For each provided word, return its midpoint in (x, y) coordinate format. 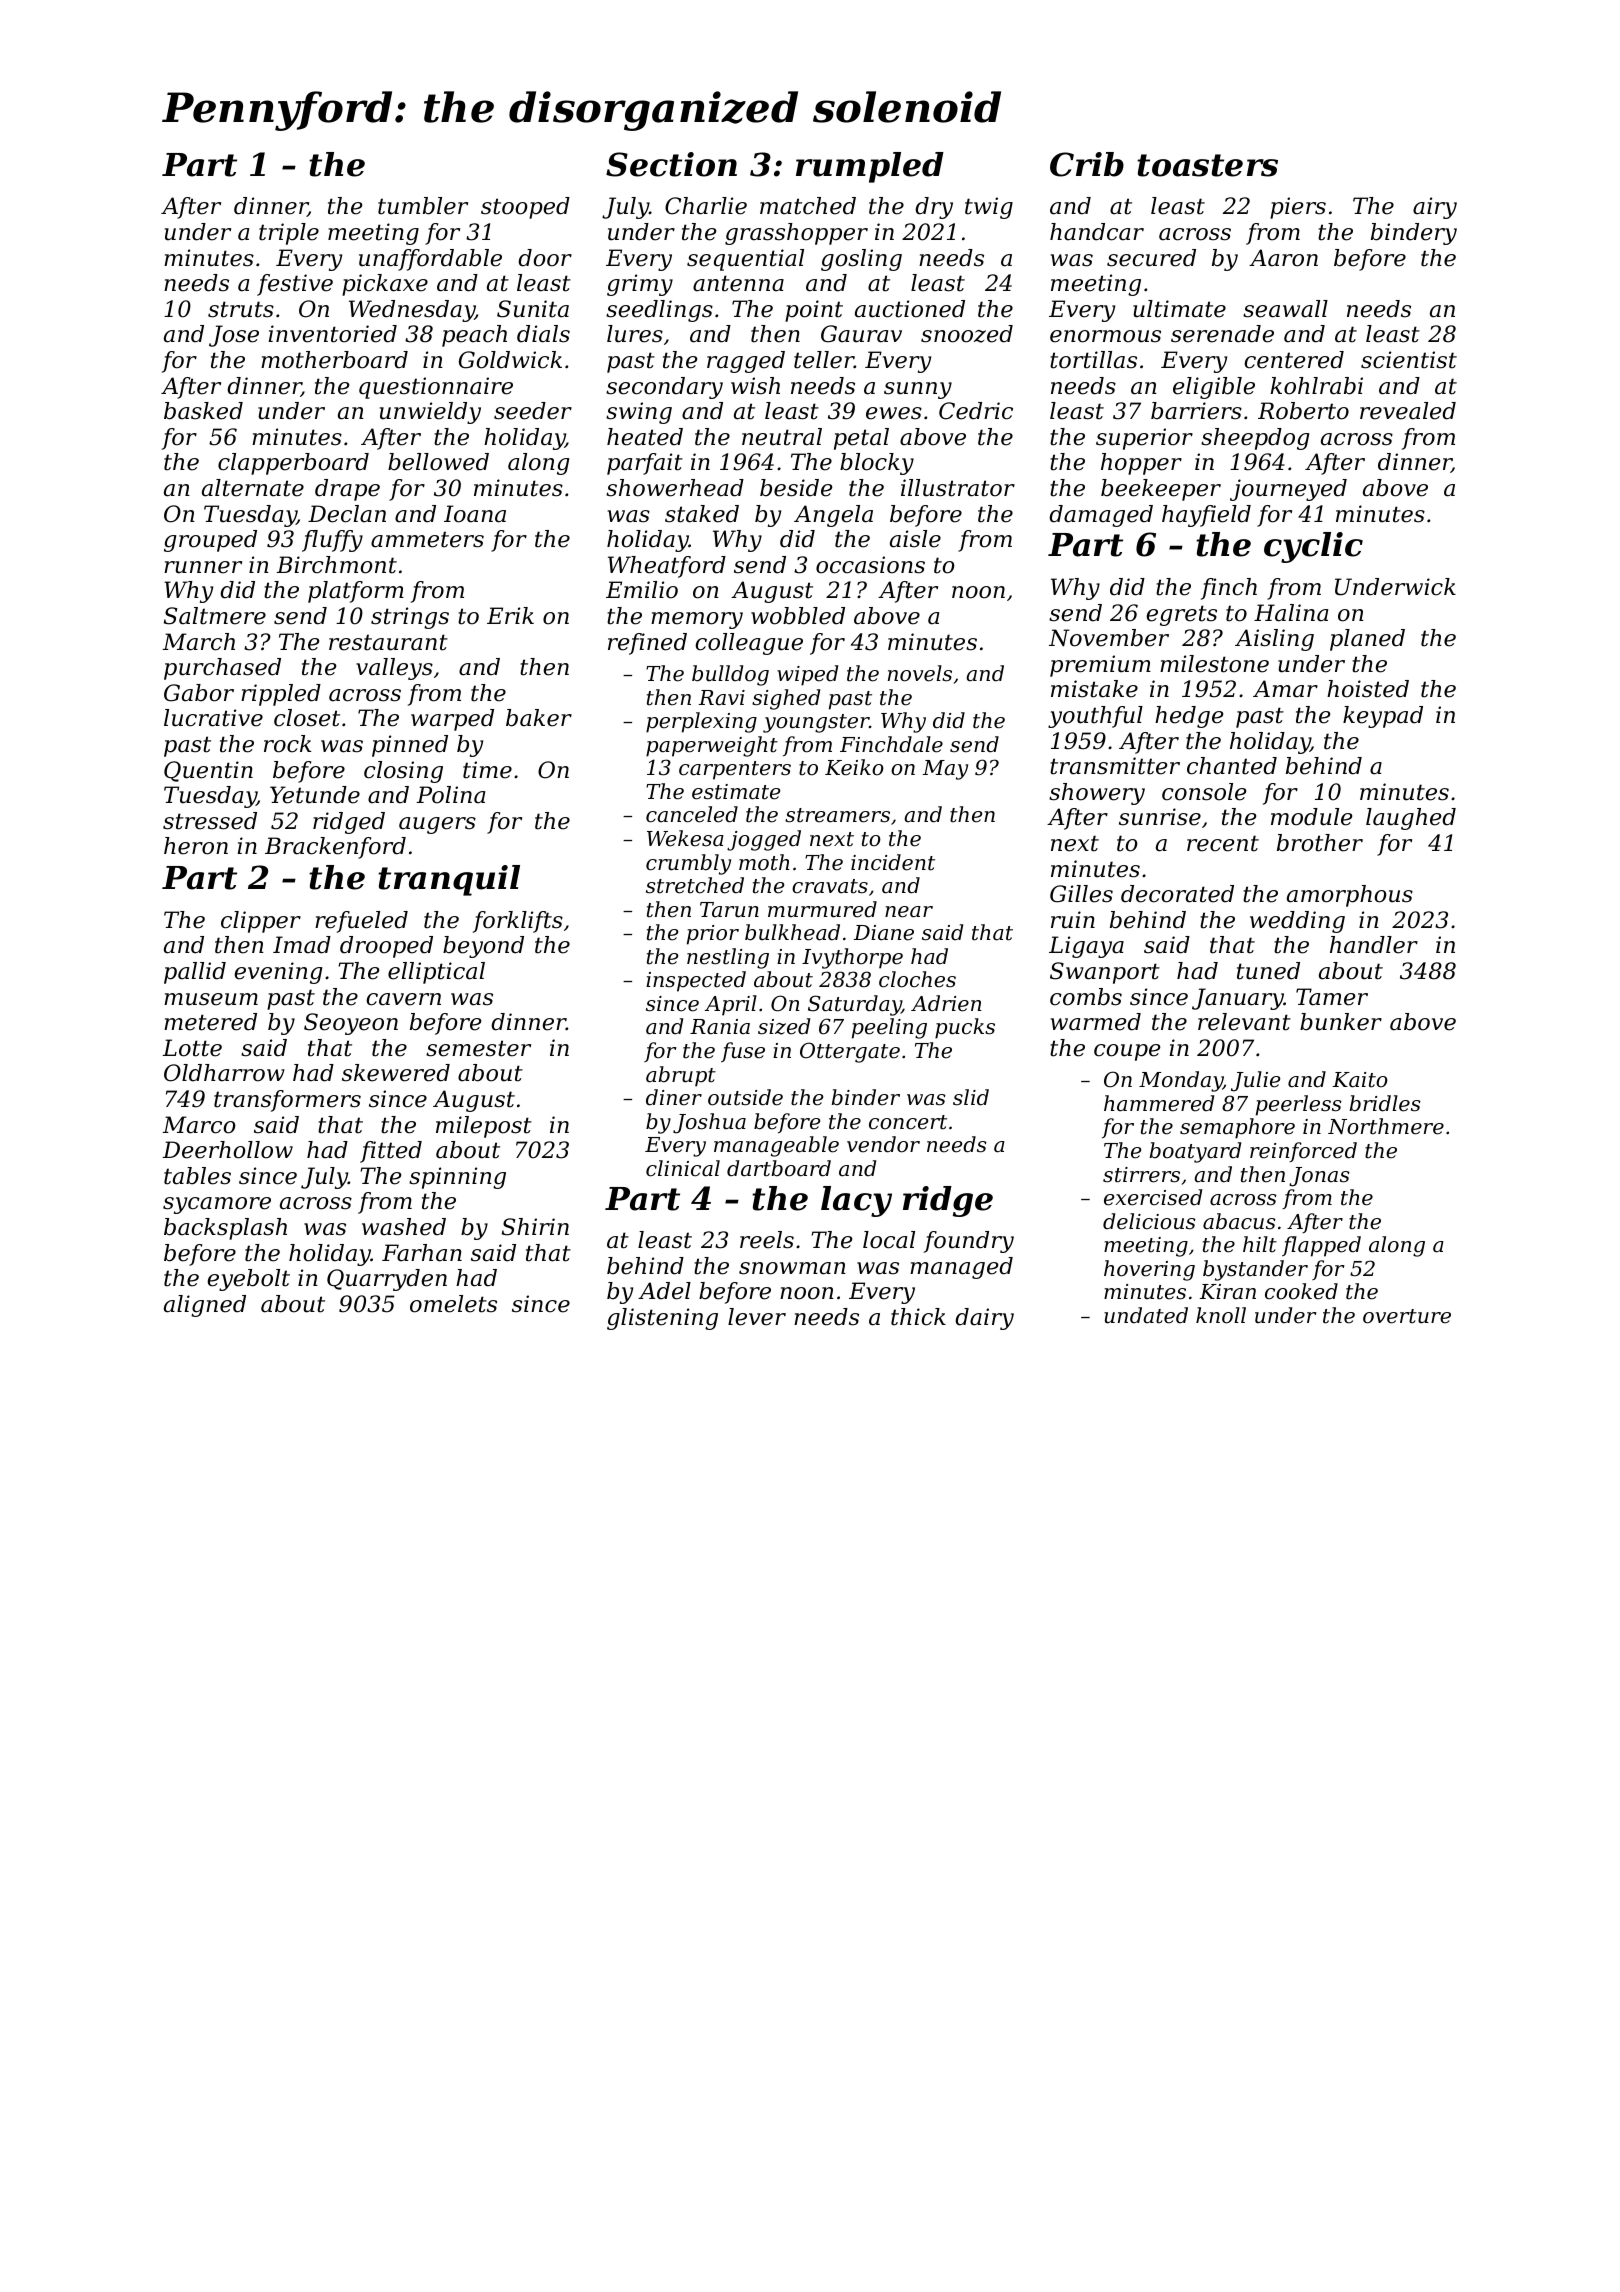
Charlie (706, 206)
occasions (870, 565)
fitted (391, 1152)
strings (410, 618)
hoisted (1368, 689)
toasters (1207, 165)
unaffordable (430, 260)
